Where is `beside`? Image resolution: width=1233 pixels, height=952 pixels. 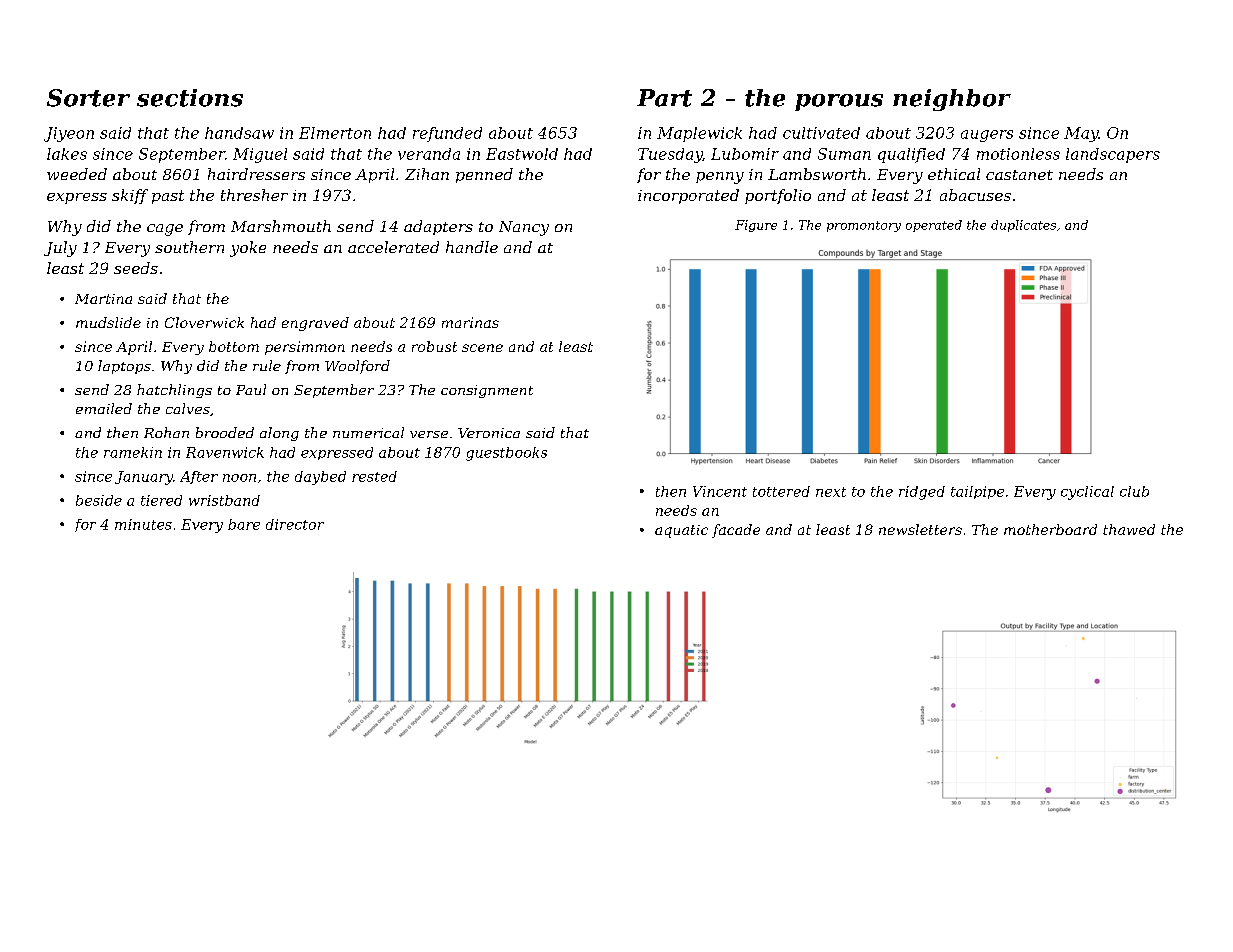 beside is located at coordinates (99, 500).
